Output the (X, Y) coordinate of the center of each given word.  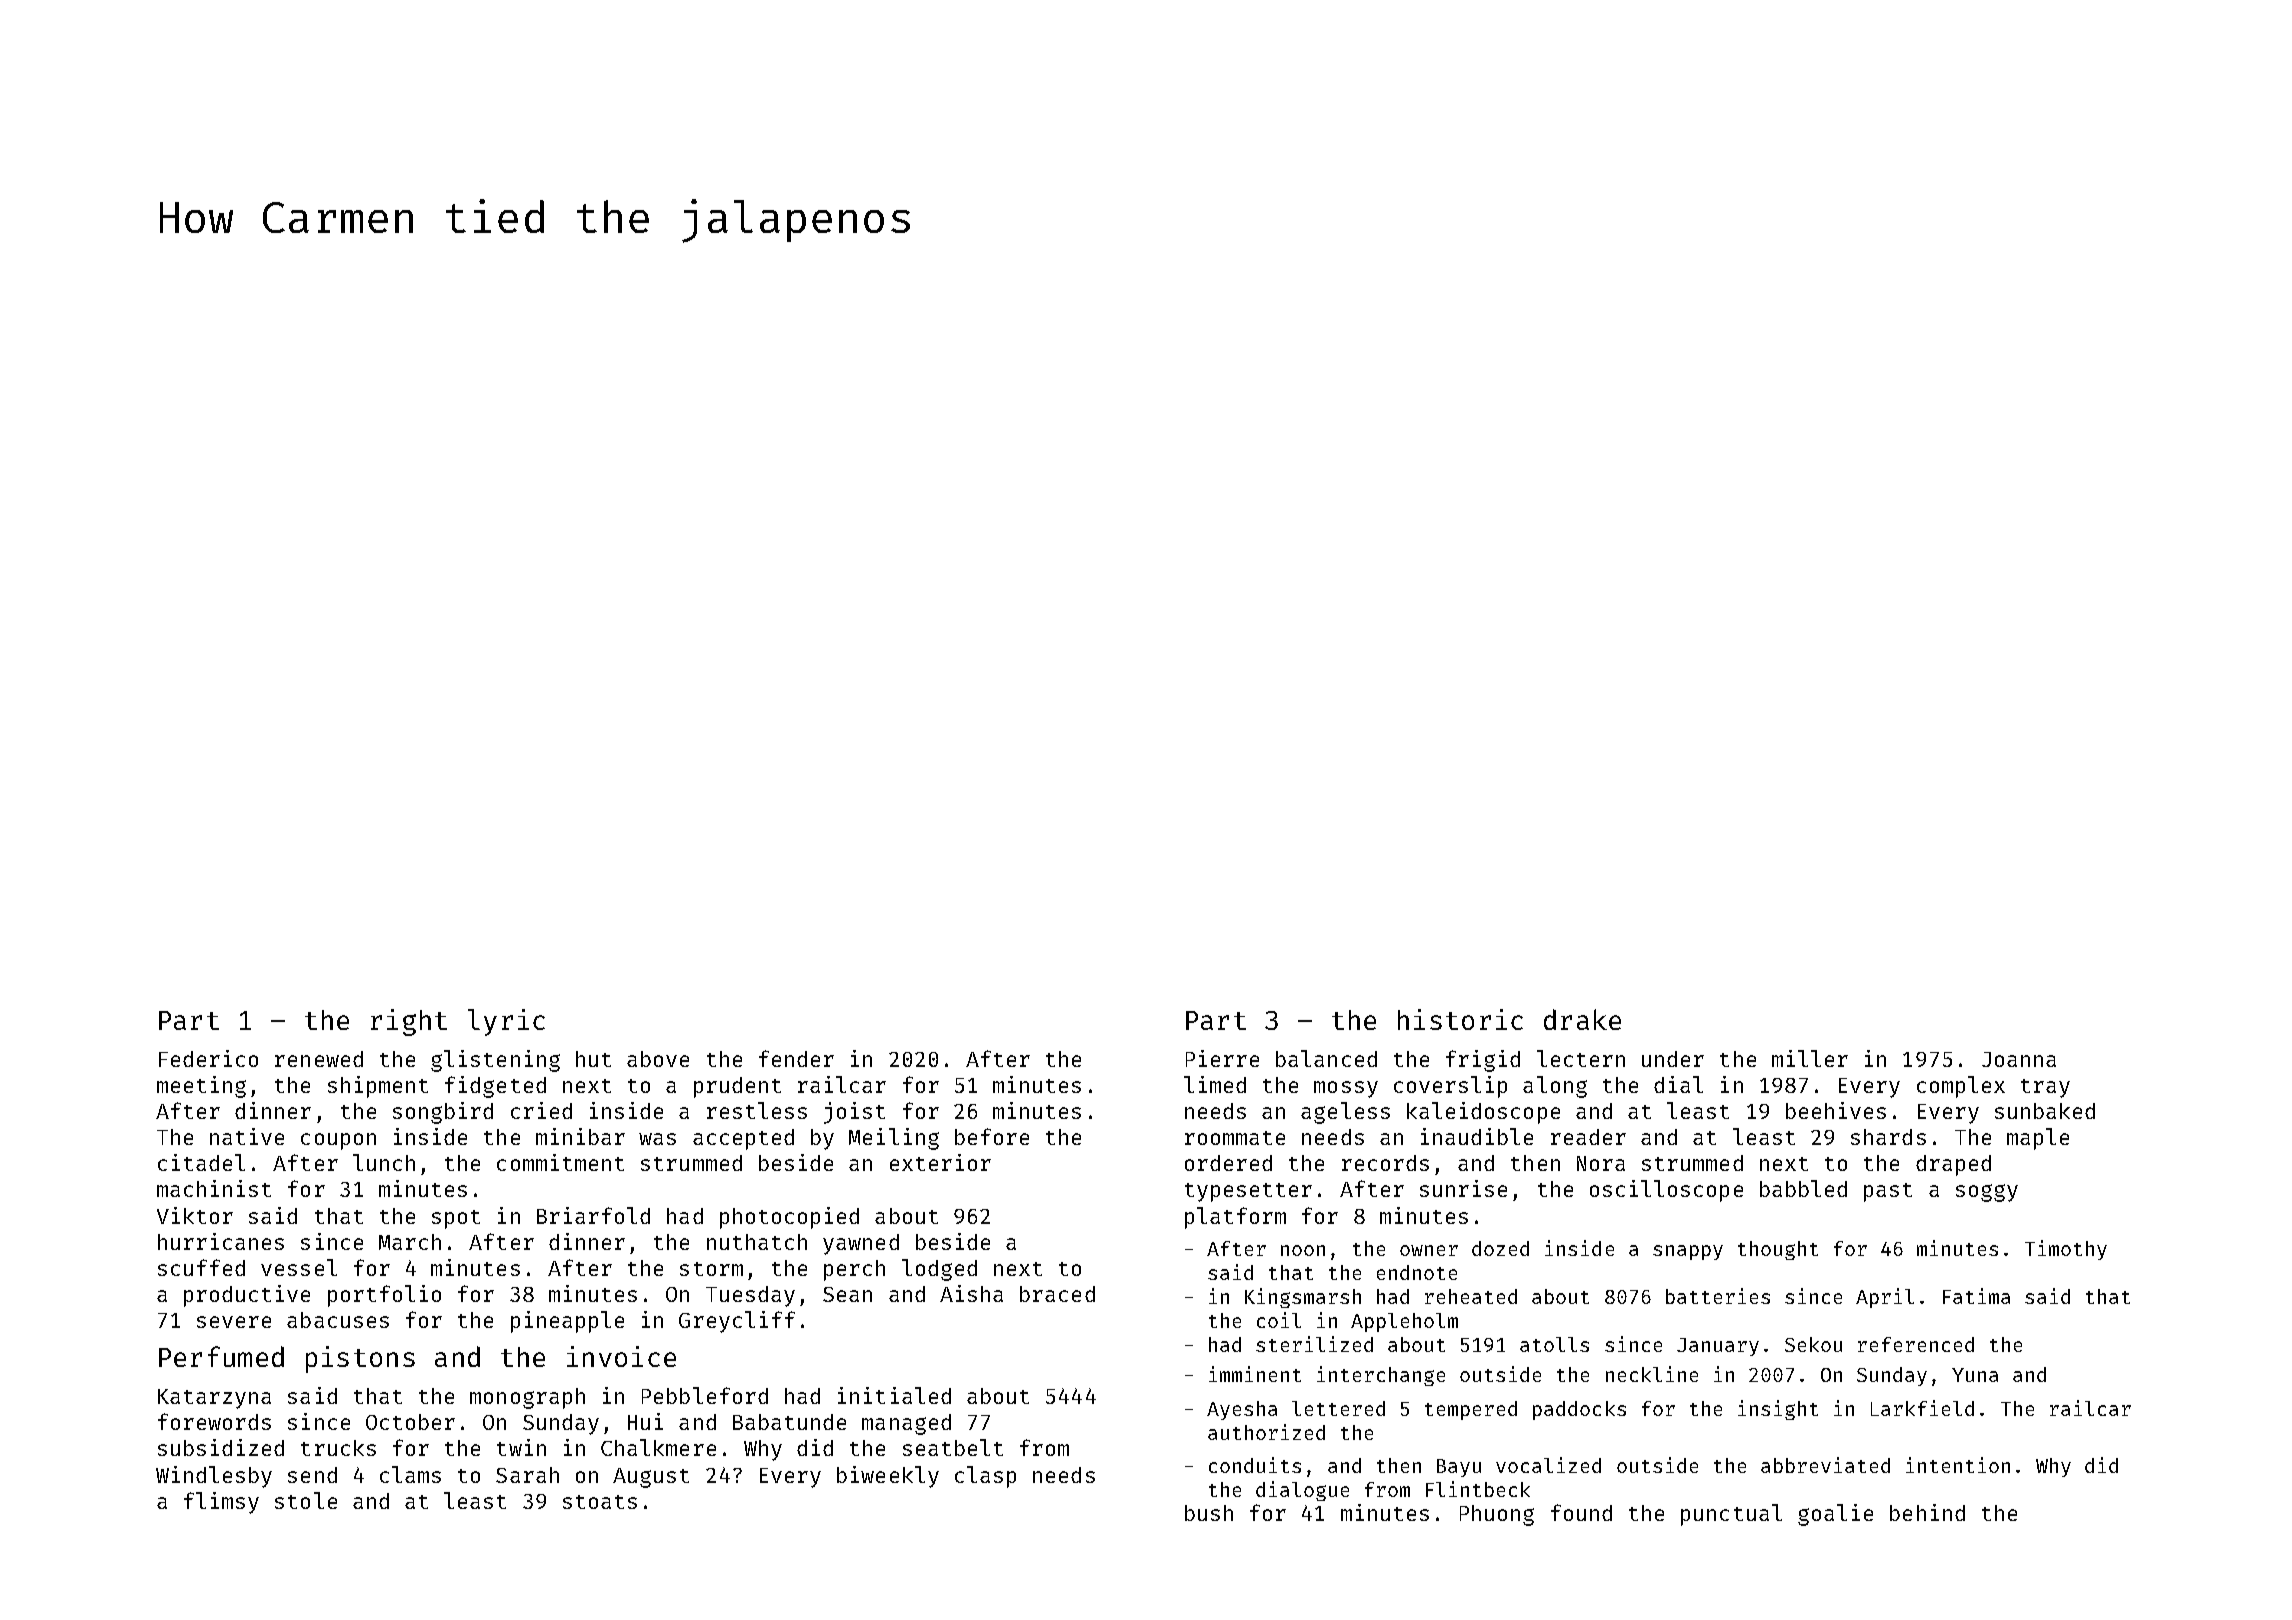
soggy (1987, 1193)
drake (1582, 1019)
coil (1279, 1320)
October (410, 1422)
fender (796, 1058)
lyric (506, 1022)
